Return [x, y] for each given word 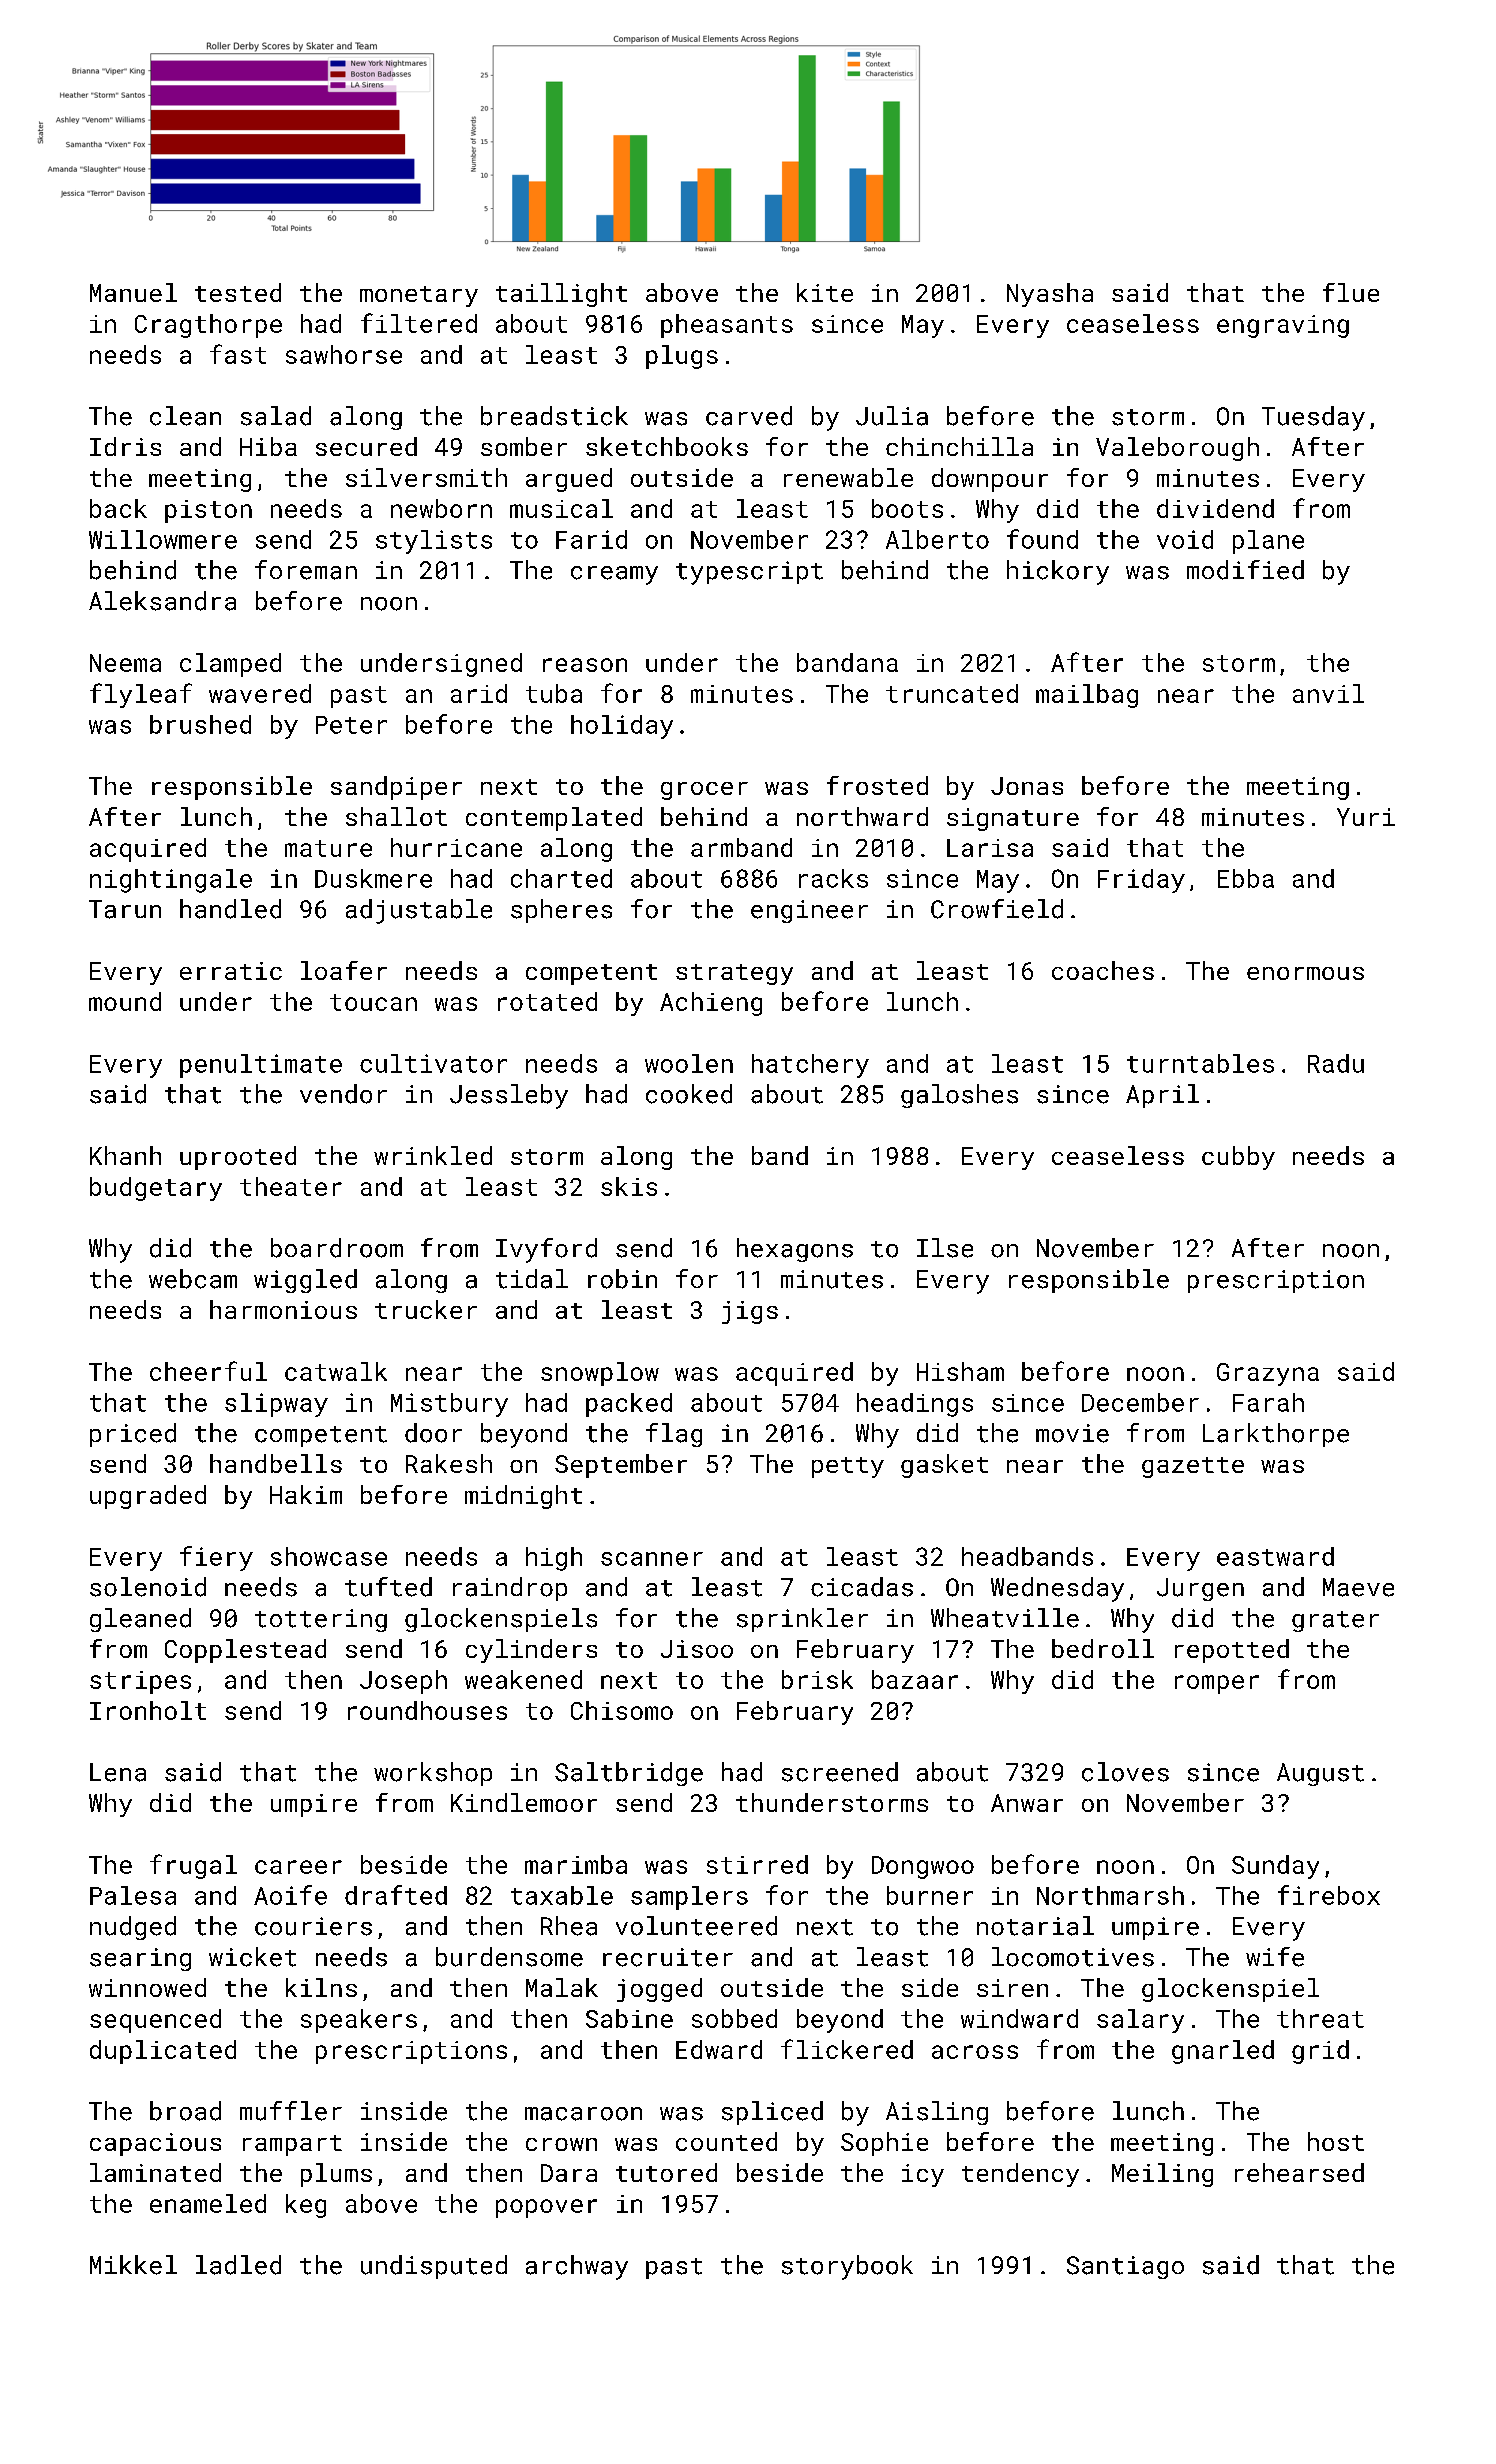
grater [1335, 1621]
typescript [749, 573]
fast [238, 354]
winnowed [147, 1987]
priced [133, 1435]
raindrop [510, 1589]
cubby [1238, 1158]
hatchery [810, 1066]
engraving [1283, 326]
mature [328, 848]
